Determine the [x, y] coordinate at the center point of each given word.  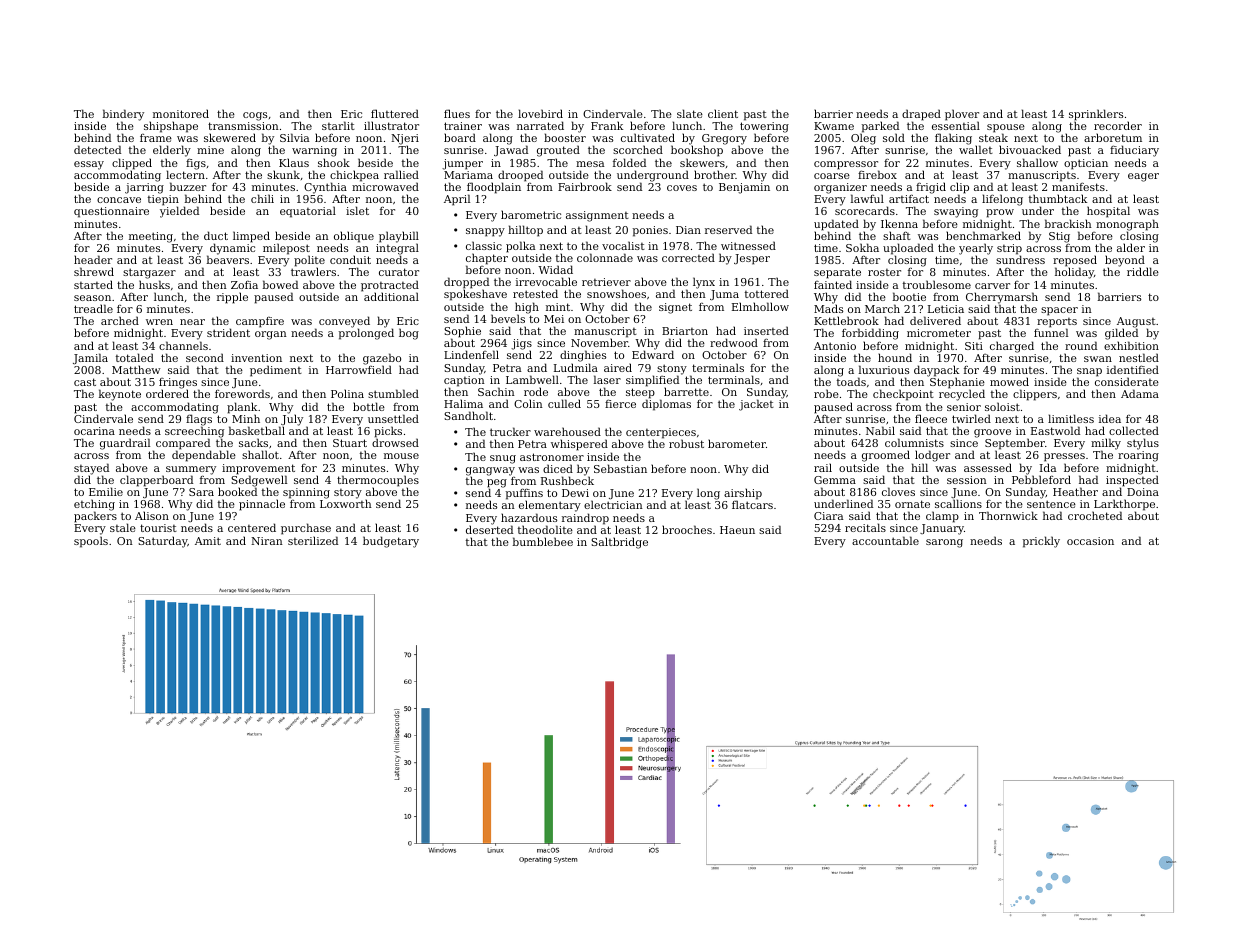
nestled [1139, 357]
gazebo [382, 359]
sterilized [313, 540]
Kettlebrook [846, 320]
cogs [255, 116]
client [723, 113]
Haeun [737, 530]
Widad [555, 269]
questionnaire [111, 212]
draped [921, 115]
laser [607, 379]
